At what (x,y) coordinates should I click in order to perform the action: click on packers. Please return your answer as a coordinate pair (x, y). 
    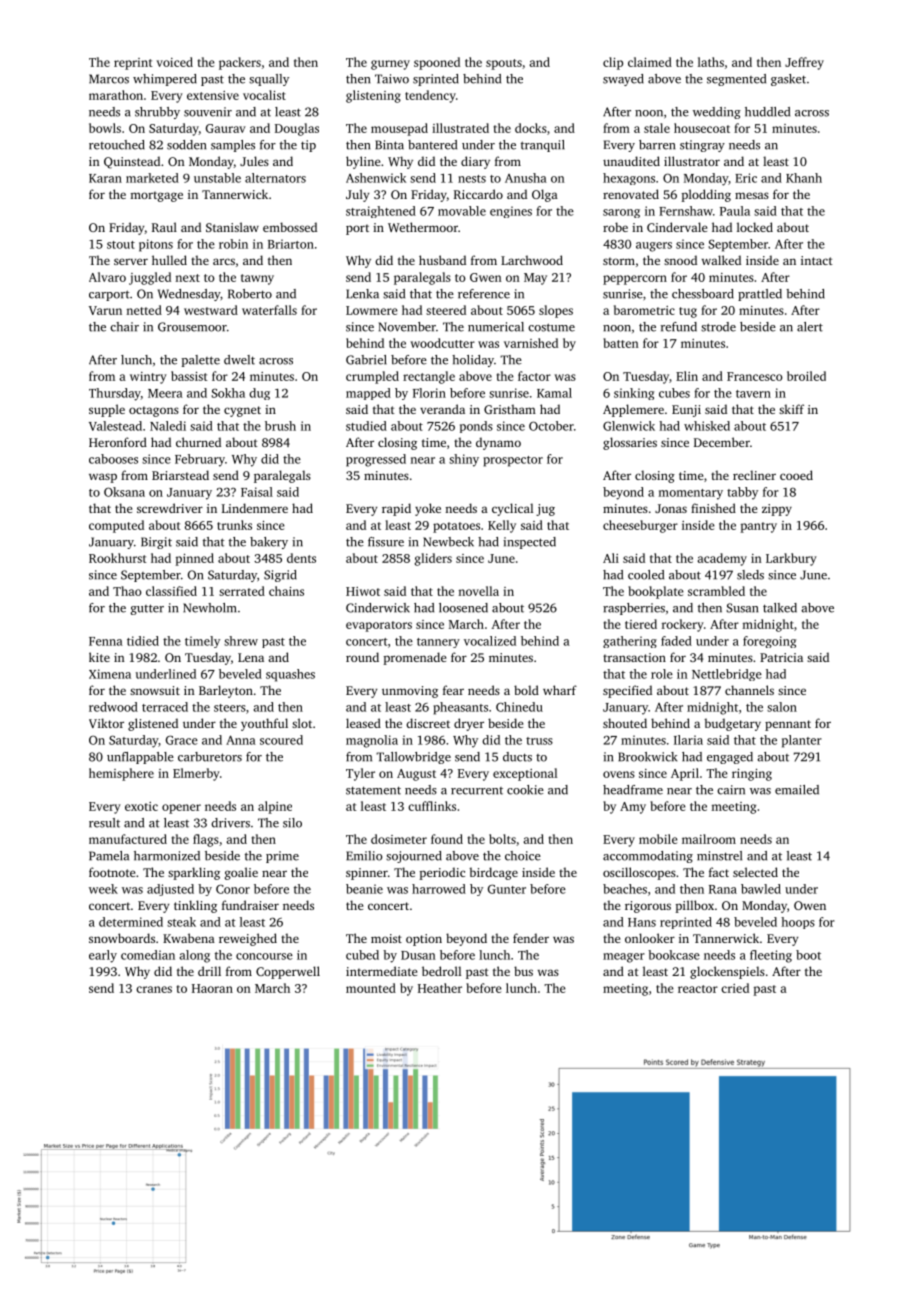
    Looking at the image, I should click on (240, 63).
